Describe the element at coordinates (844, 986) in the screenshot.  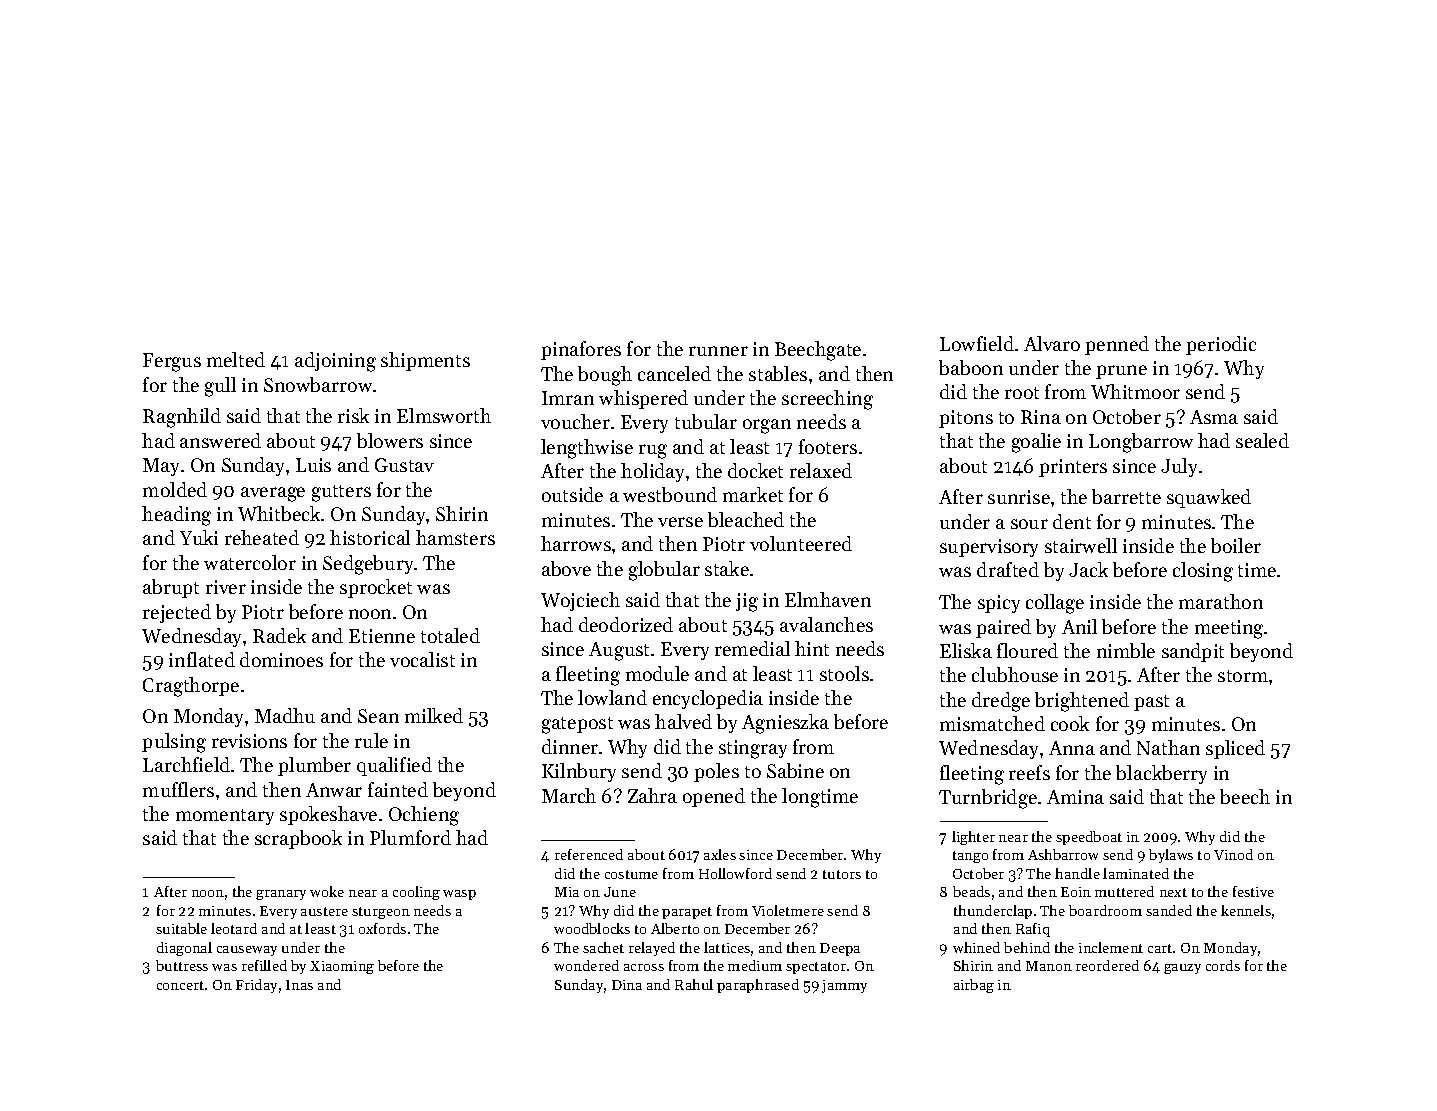
I see `jammy` at that location.
